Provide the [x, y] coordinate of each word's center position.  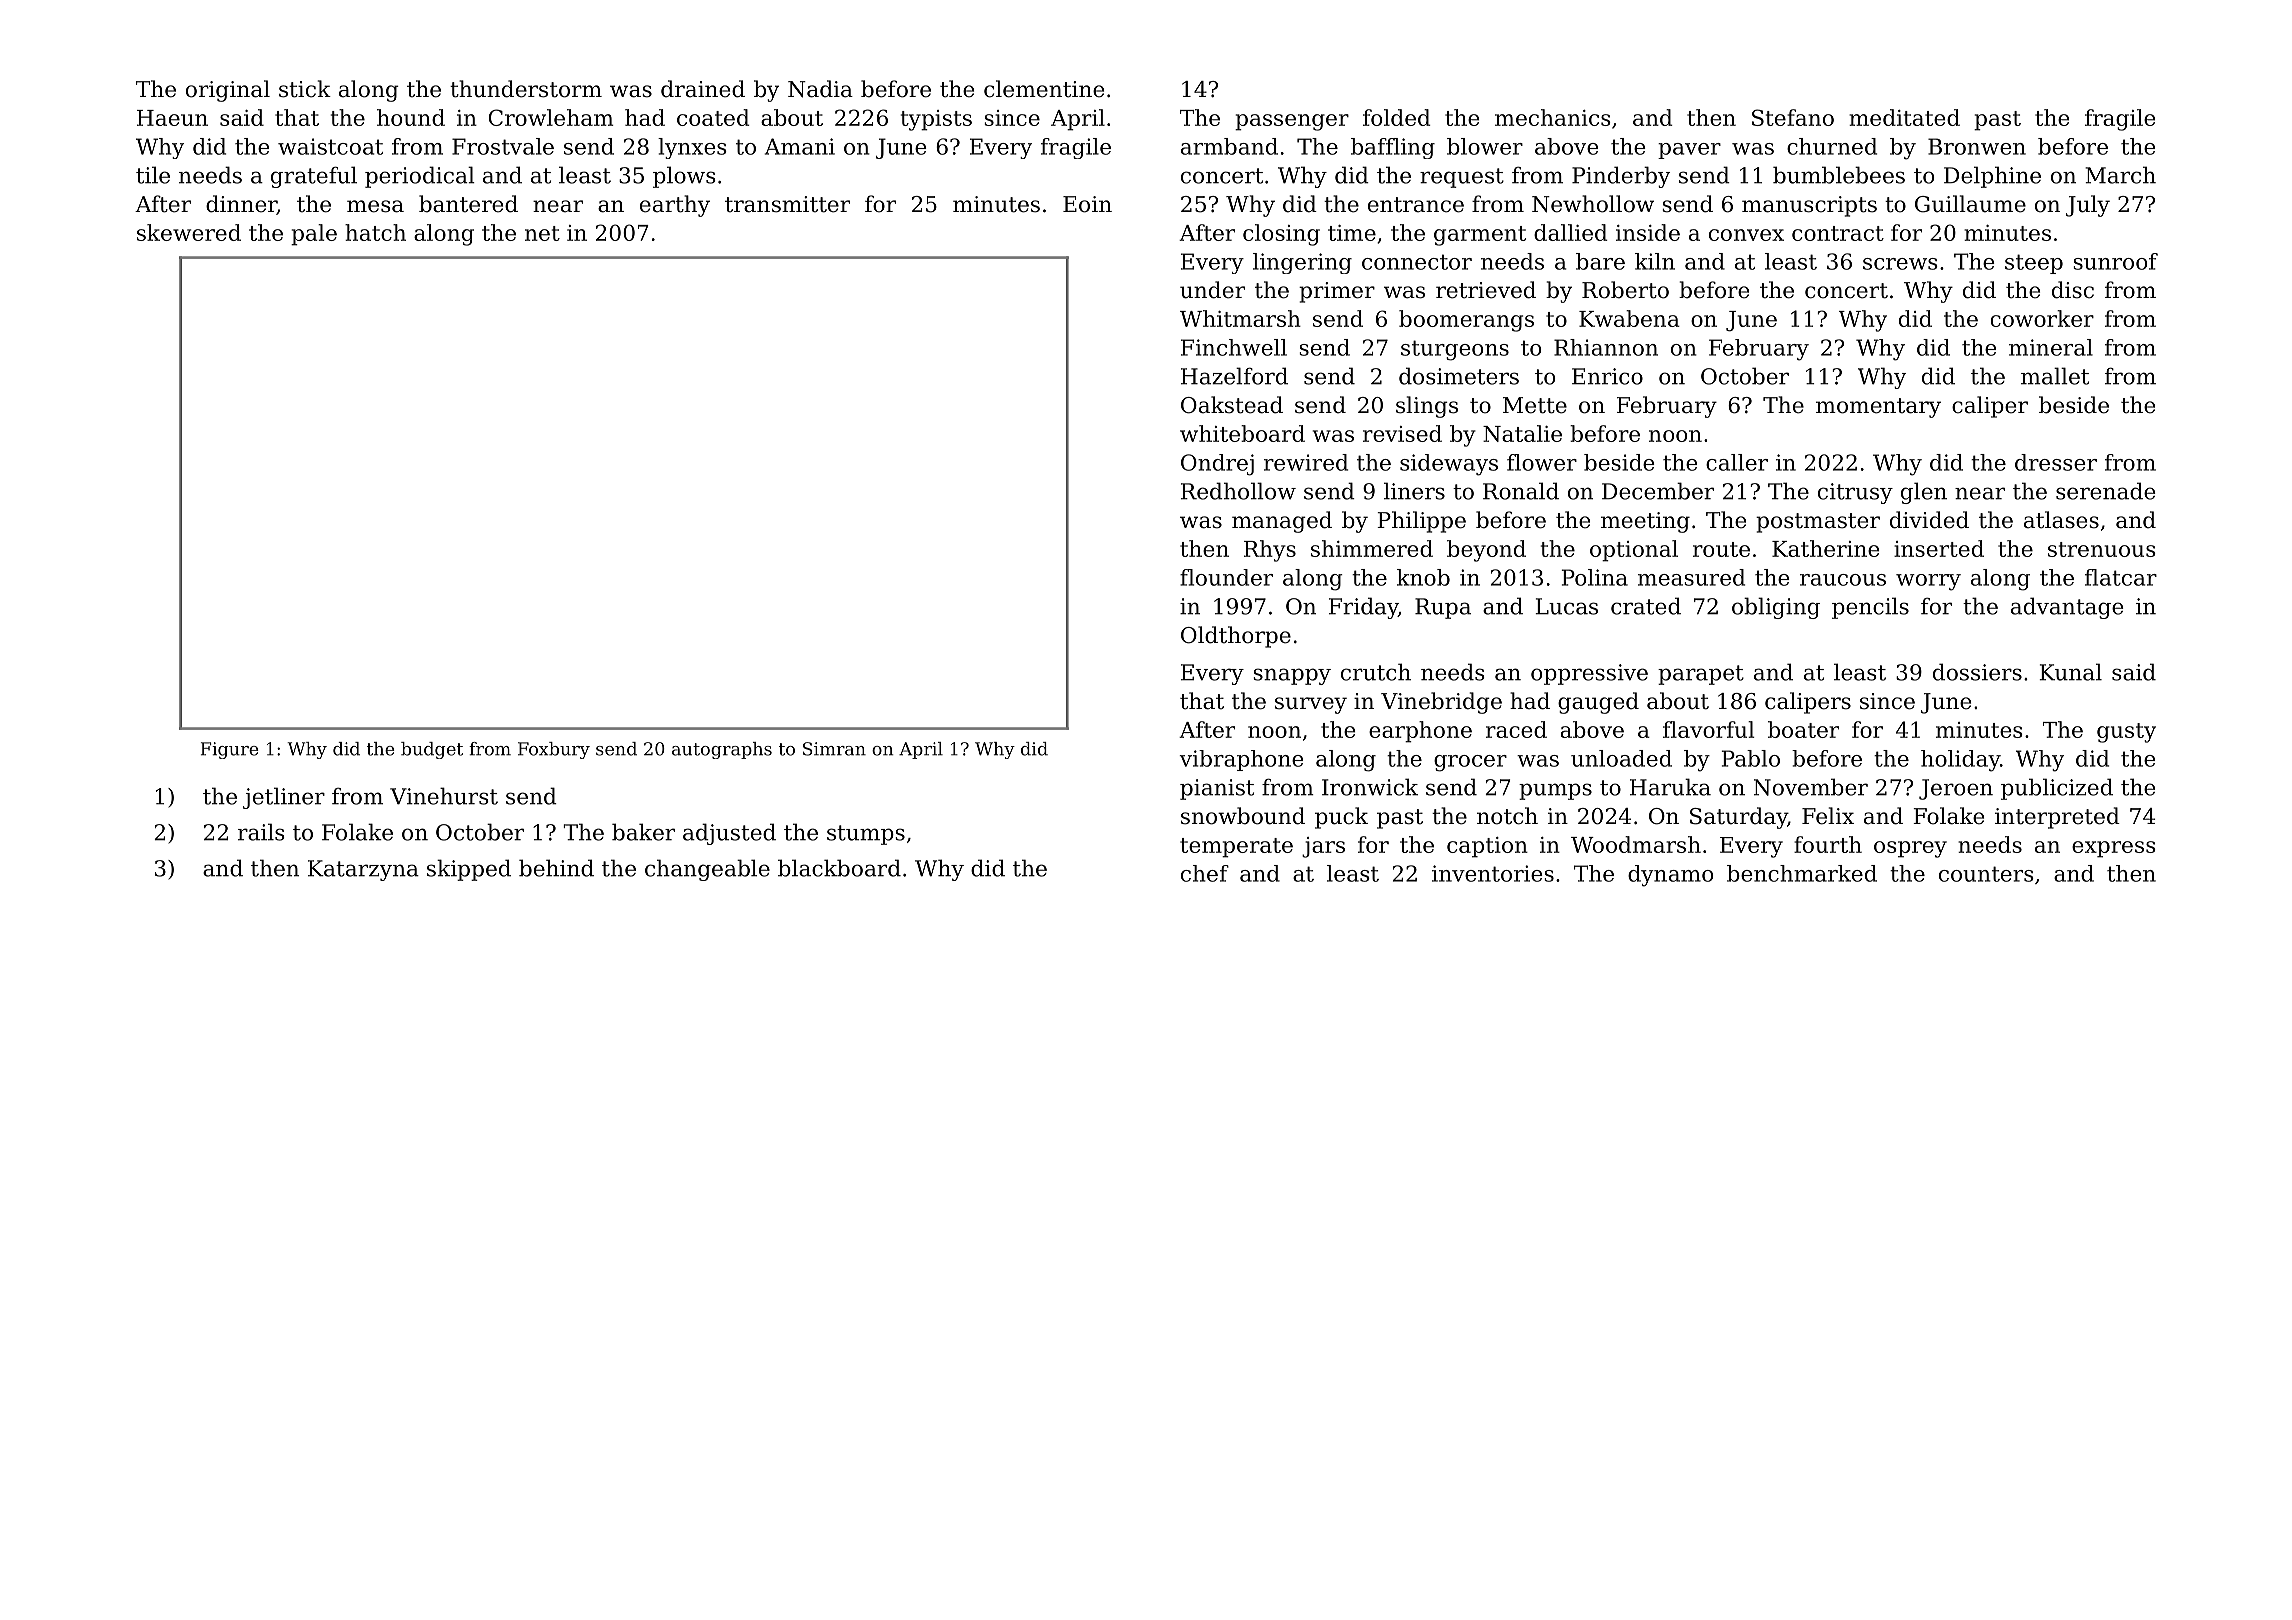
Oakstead [1232, 405]
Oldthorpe [1236, 637]
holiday [1960, 761]
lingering [1302, 263]
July [2088, 206]
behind [556, 868]
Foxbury [554, 750]
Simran [834, 749]
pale [314, 235]
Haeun [172, 118]
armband [1229, 146]
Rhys [1270, 551]
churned [1832, 146]
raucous [1843, 580]
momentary [1878, 408]
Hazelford [1234, 376]
